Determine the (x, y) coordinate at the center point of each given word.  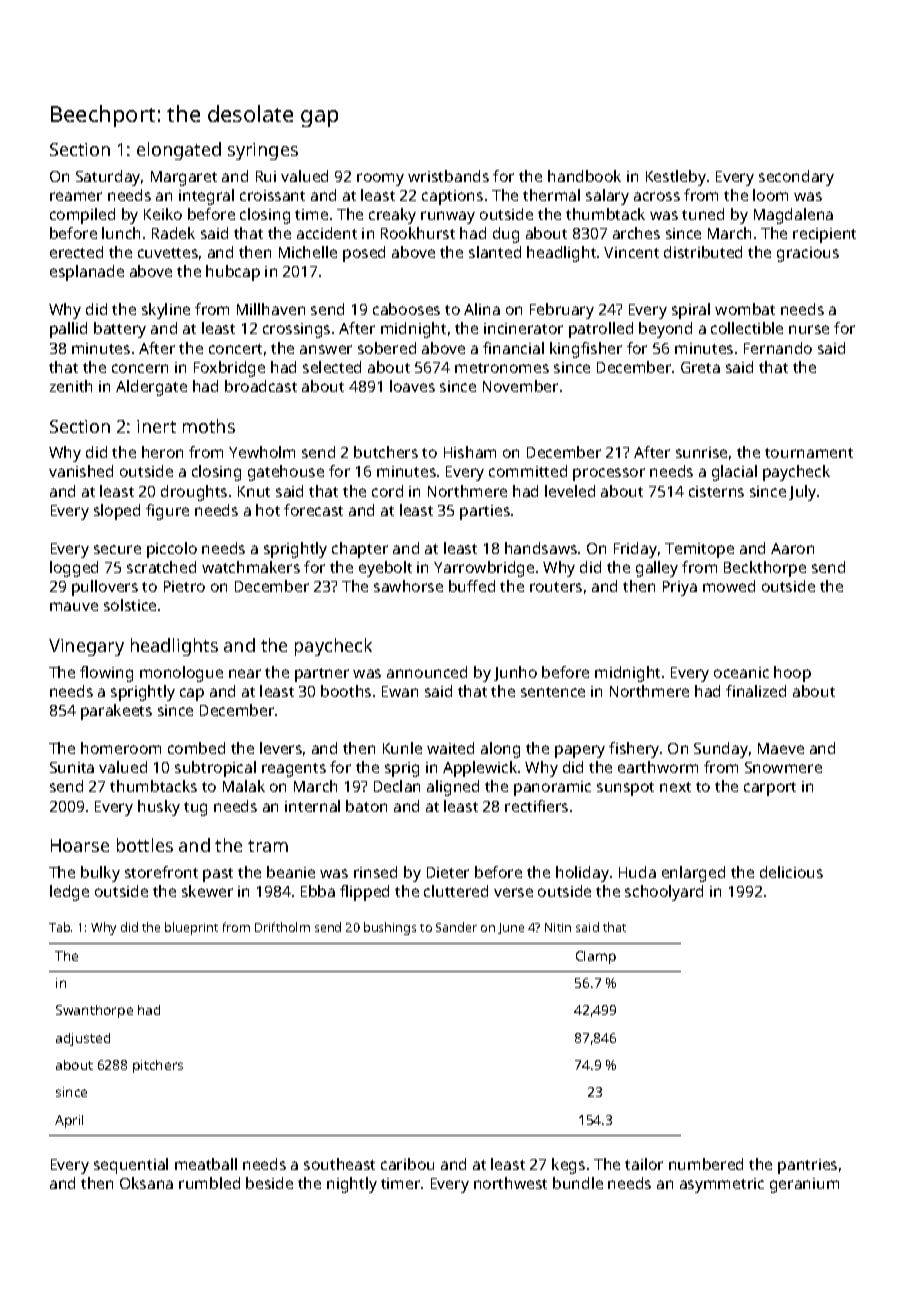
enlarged (693, 874)
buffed (472, 586)
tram (268, 846)
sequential (131, 1166)
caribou (407, 1164)
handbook (584, 176)
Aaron (792, 548)
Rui (266, 176)
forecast (313, 510)
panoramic (552, 788)
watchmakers (251, 567)
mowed (729, 586)
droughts (194, 493)
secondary (796, 178)
